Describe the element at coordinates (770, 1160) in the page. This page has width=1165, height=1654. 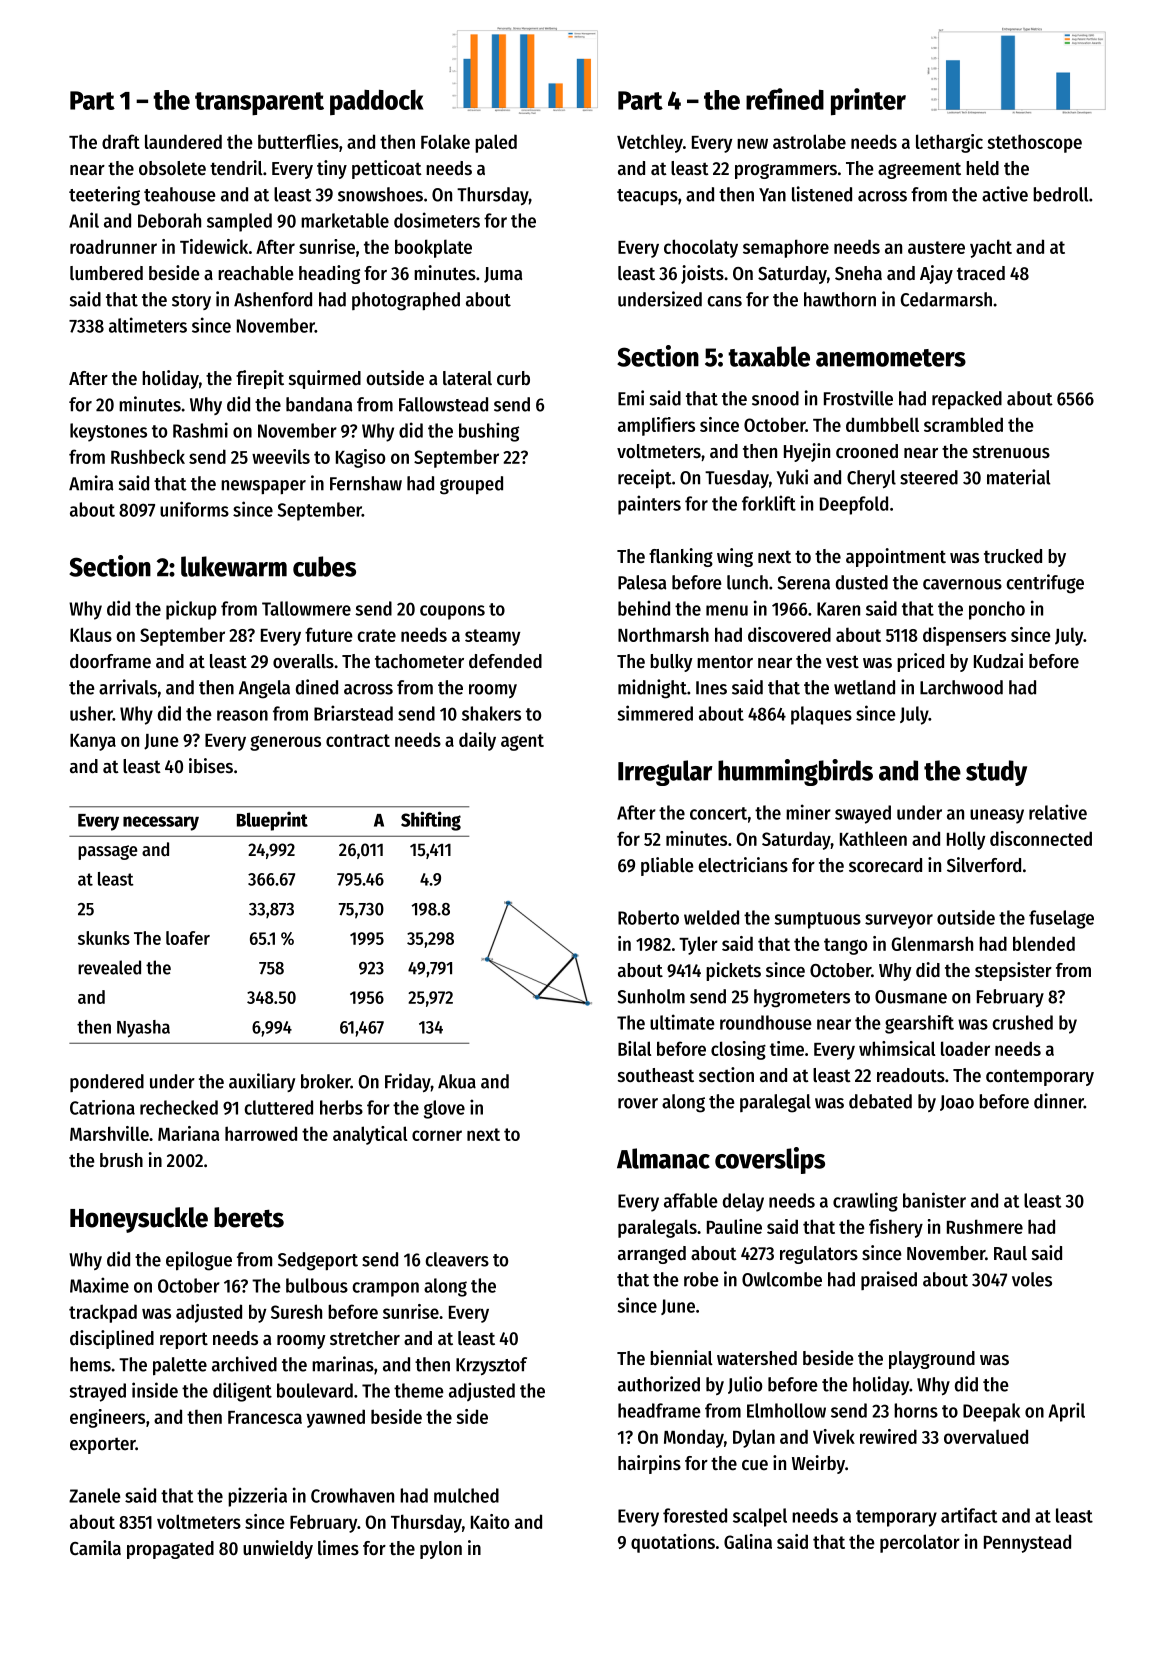
I see `coverslips` at that location.
